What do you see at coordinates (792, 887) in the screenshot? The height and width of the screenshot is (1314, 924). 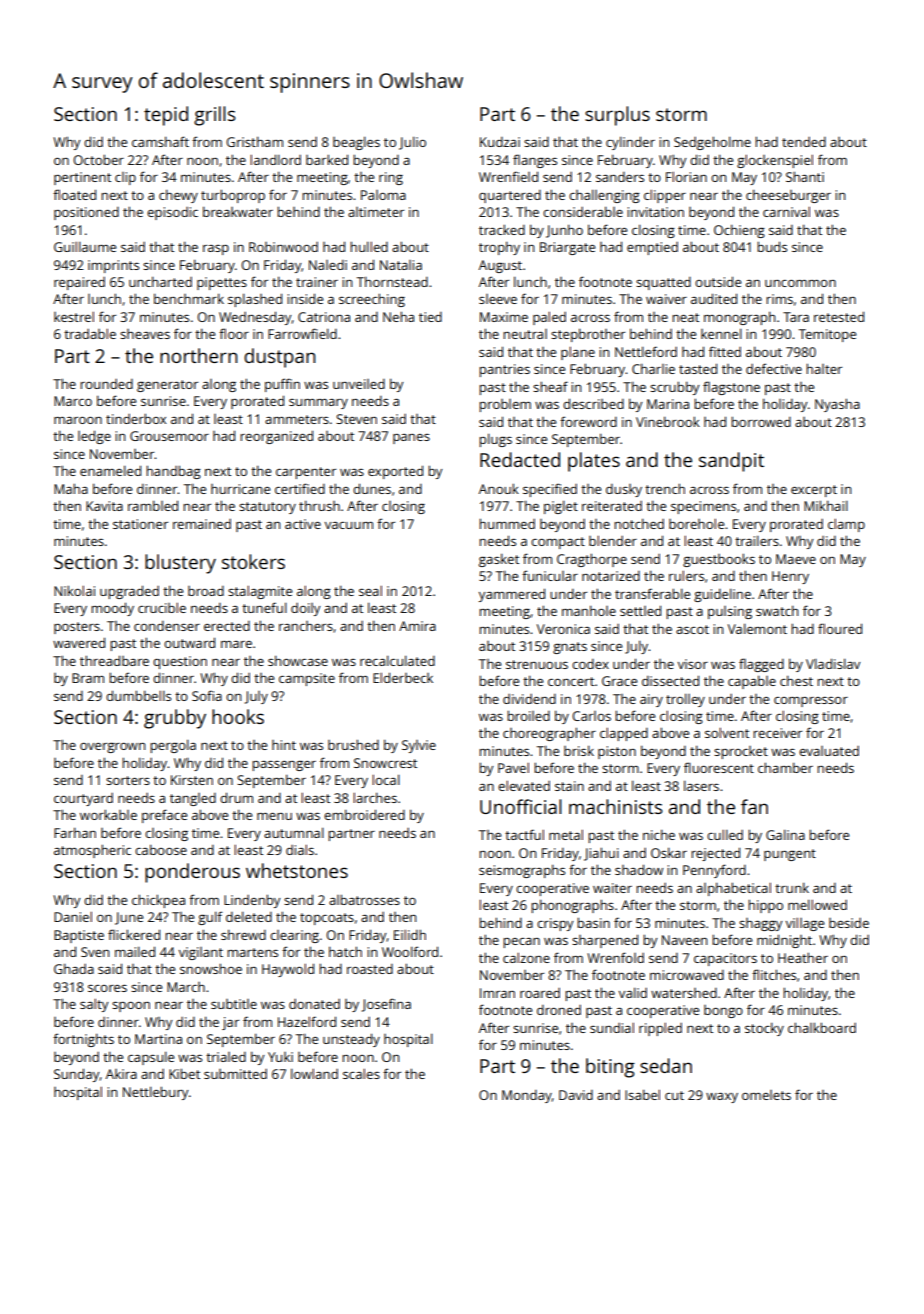 I see `trunk` at bounding box center [792, 887].
